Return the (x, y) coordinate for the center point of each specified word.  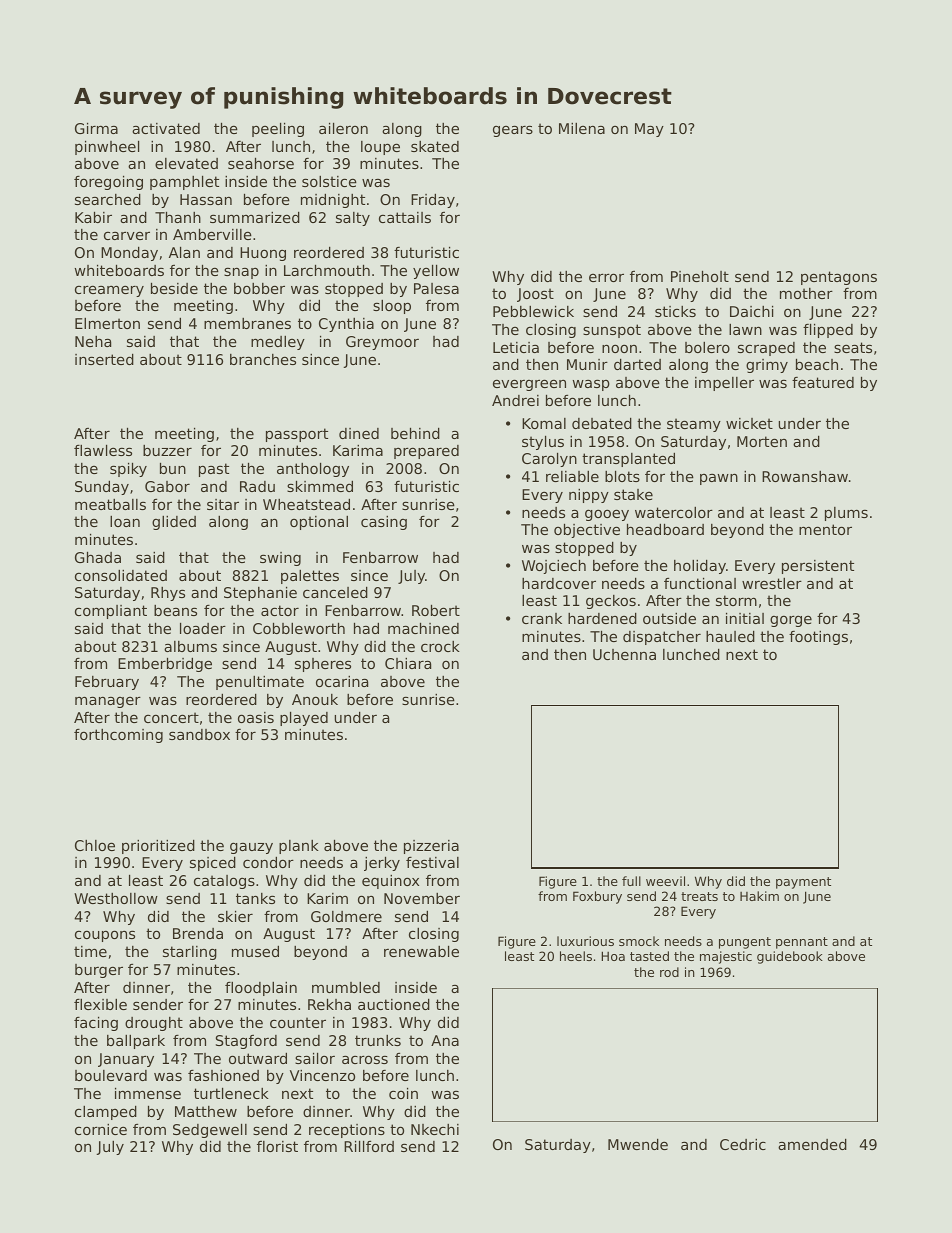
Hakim (759, 896)
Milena (582, 128)
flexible (100, 1004)
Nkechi (435, 1129)
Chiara (408, 663)
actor (280, 610)
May (649, 130)
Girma (96, 128)
